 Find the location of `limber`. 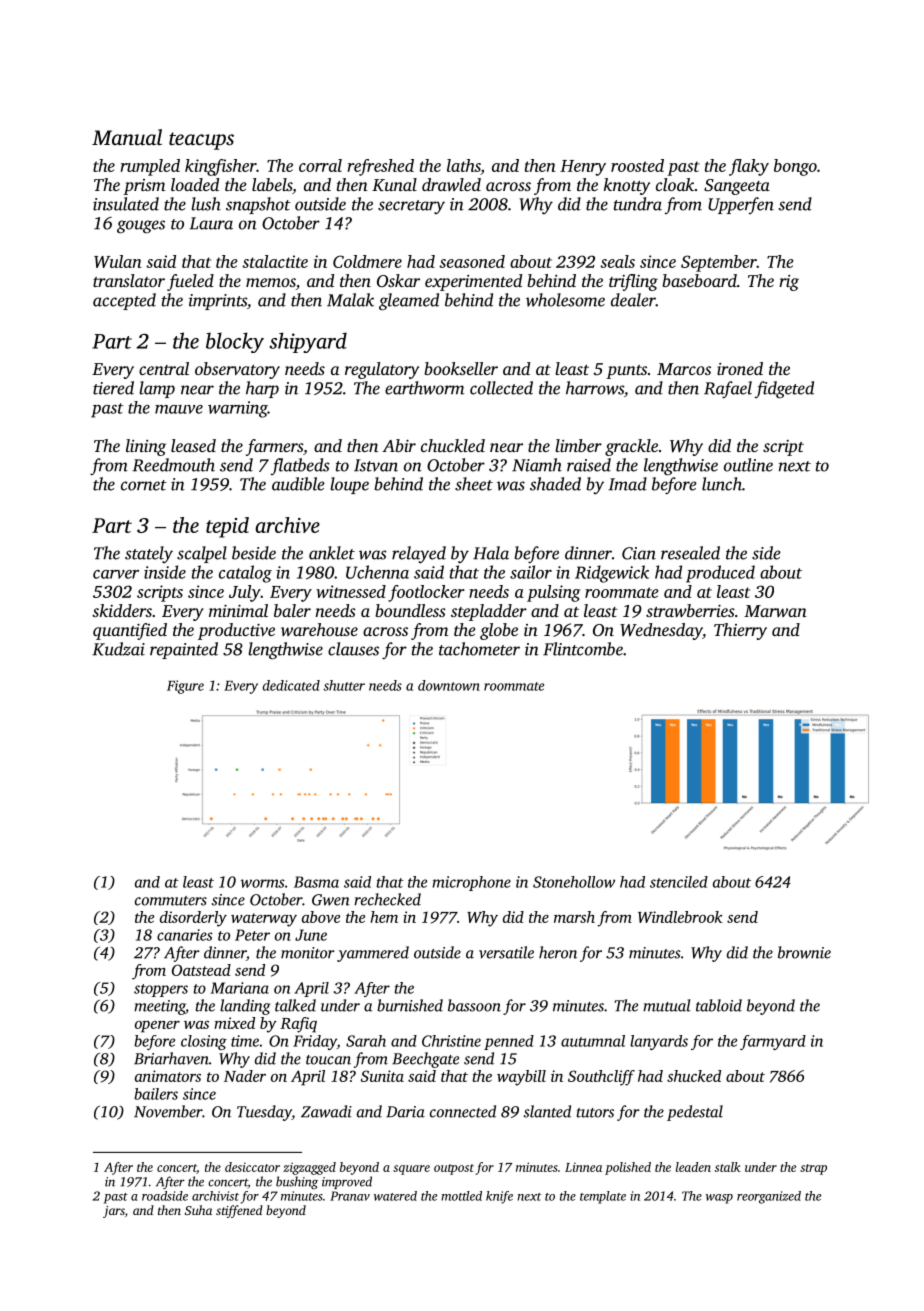

limber is located at coordinates (578, 445).
